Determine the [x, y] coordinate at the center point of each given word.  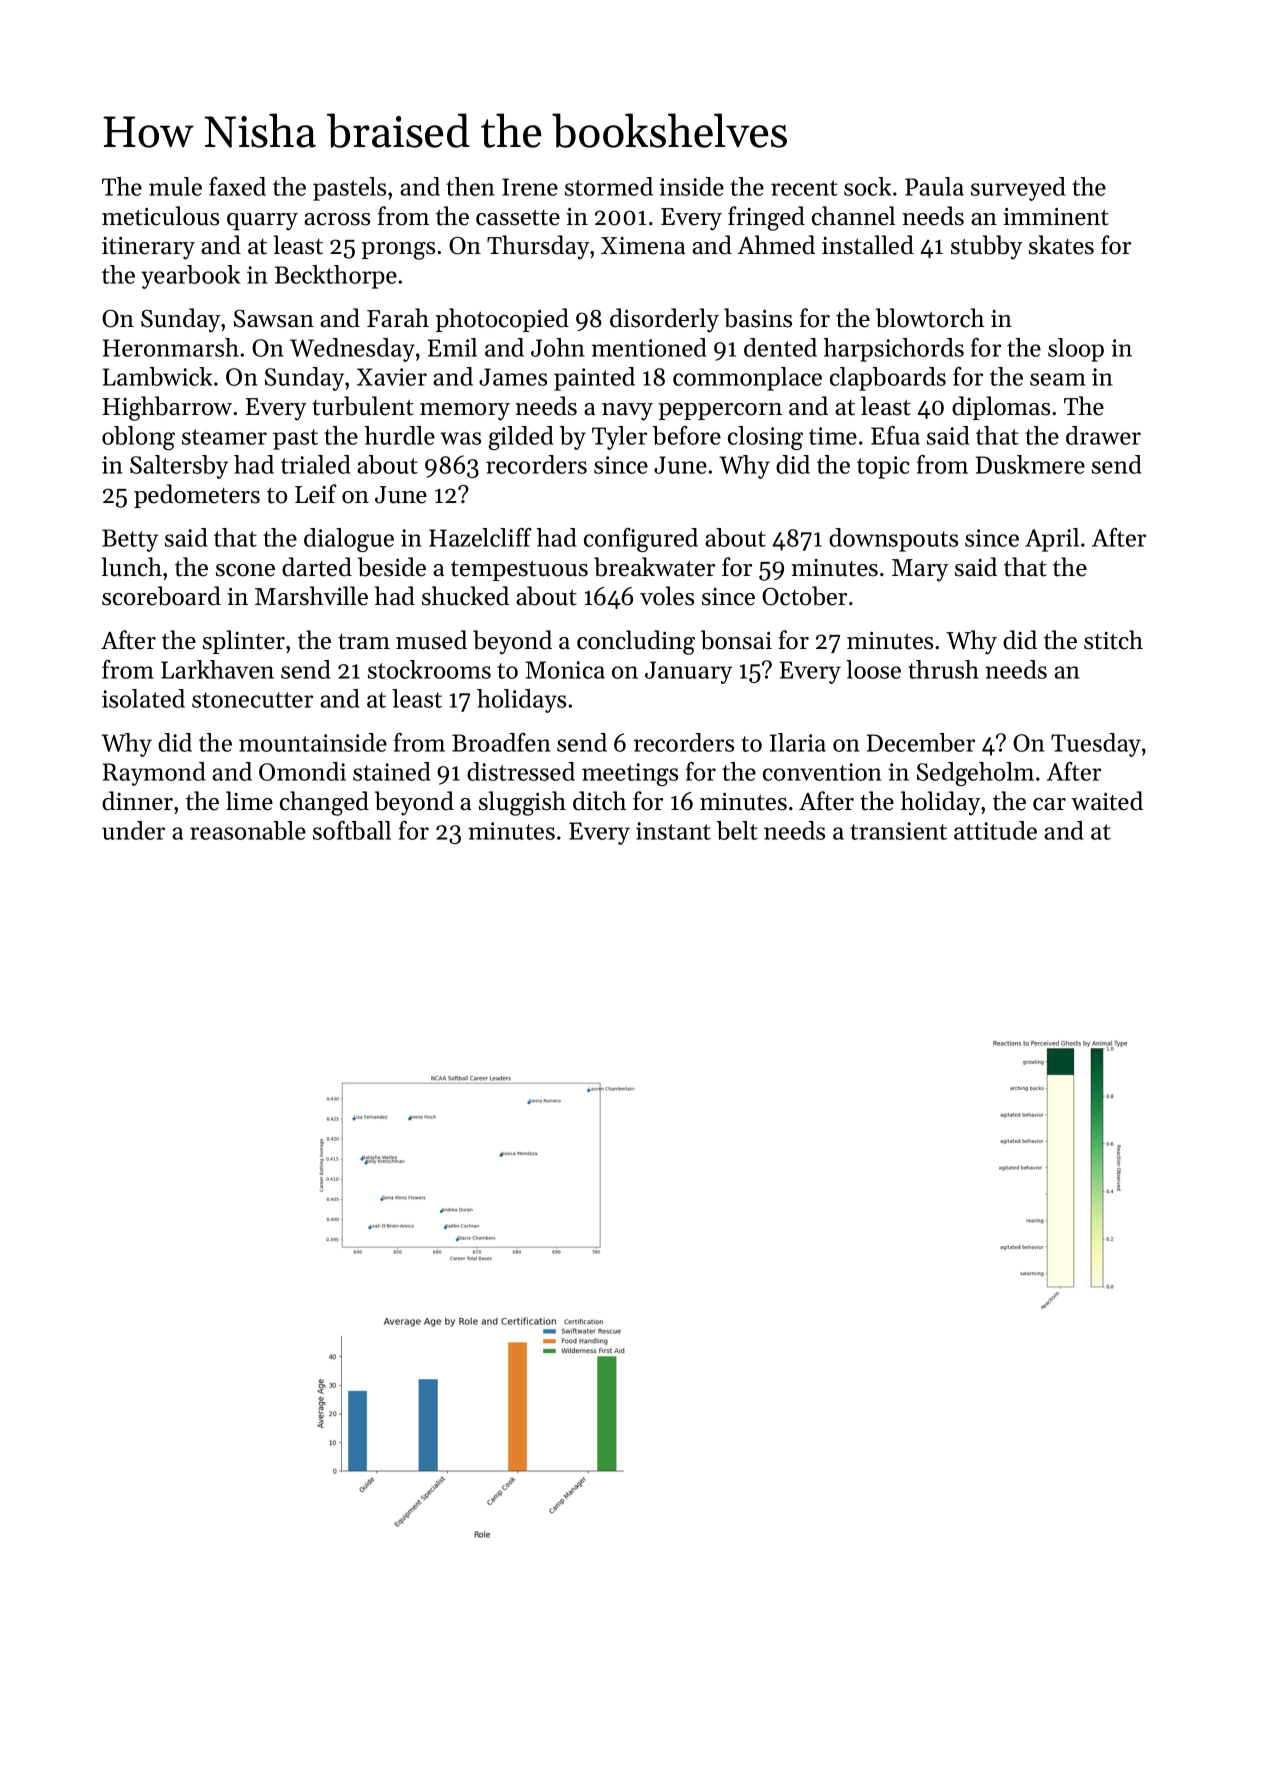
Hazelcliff [480, 537]
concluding [636, 642]
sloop [1076, 350]
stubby [987, 247]
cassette [518, 218]
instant [673, 831]
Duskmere [1030, 464]
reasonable [248, 830]
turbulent [363, 406]
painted [594, 379]
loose [873, 669]
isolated [143, 698]
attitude [995, 830]
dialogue [349, 540]
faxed [237, 186]
